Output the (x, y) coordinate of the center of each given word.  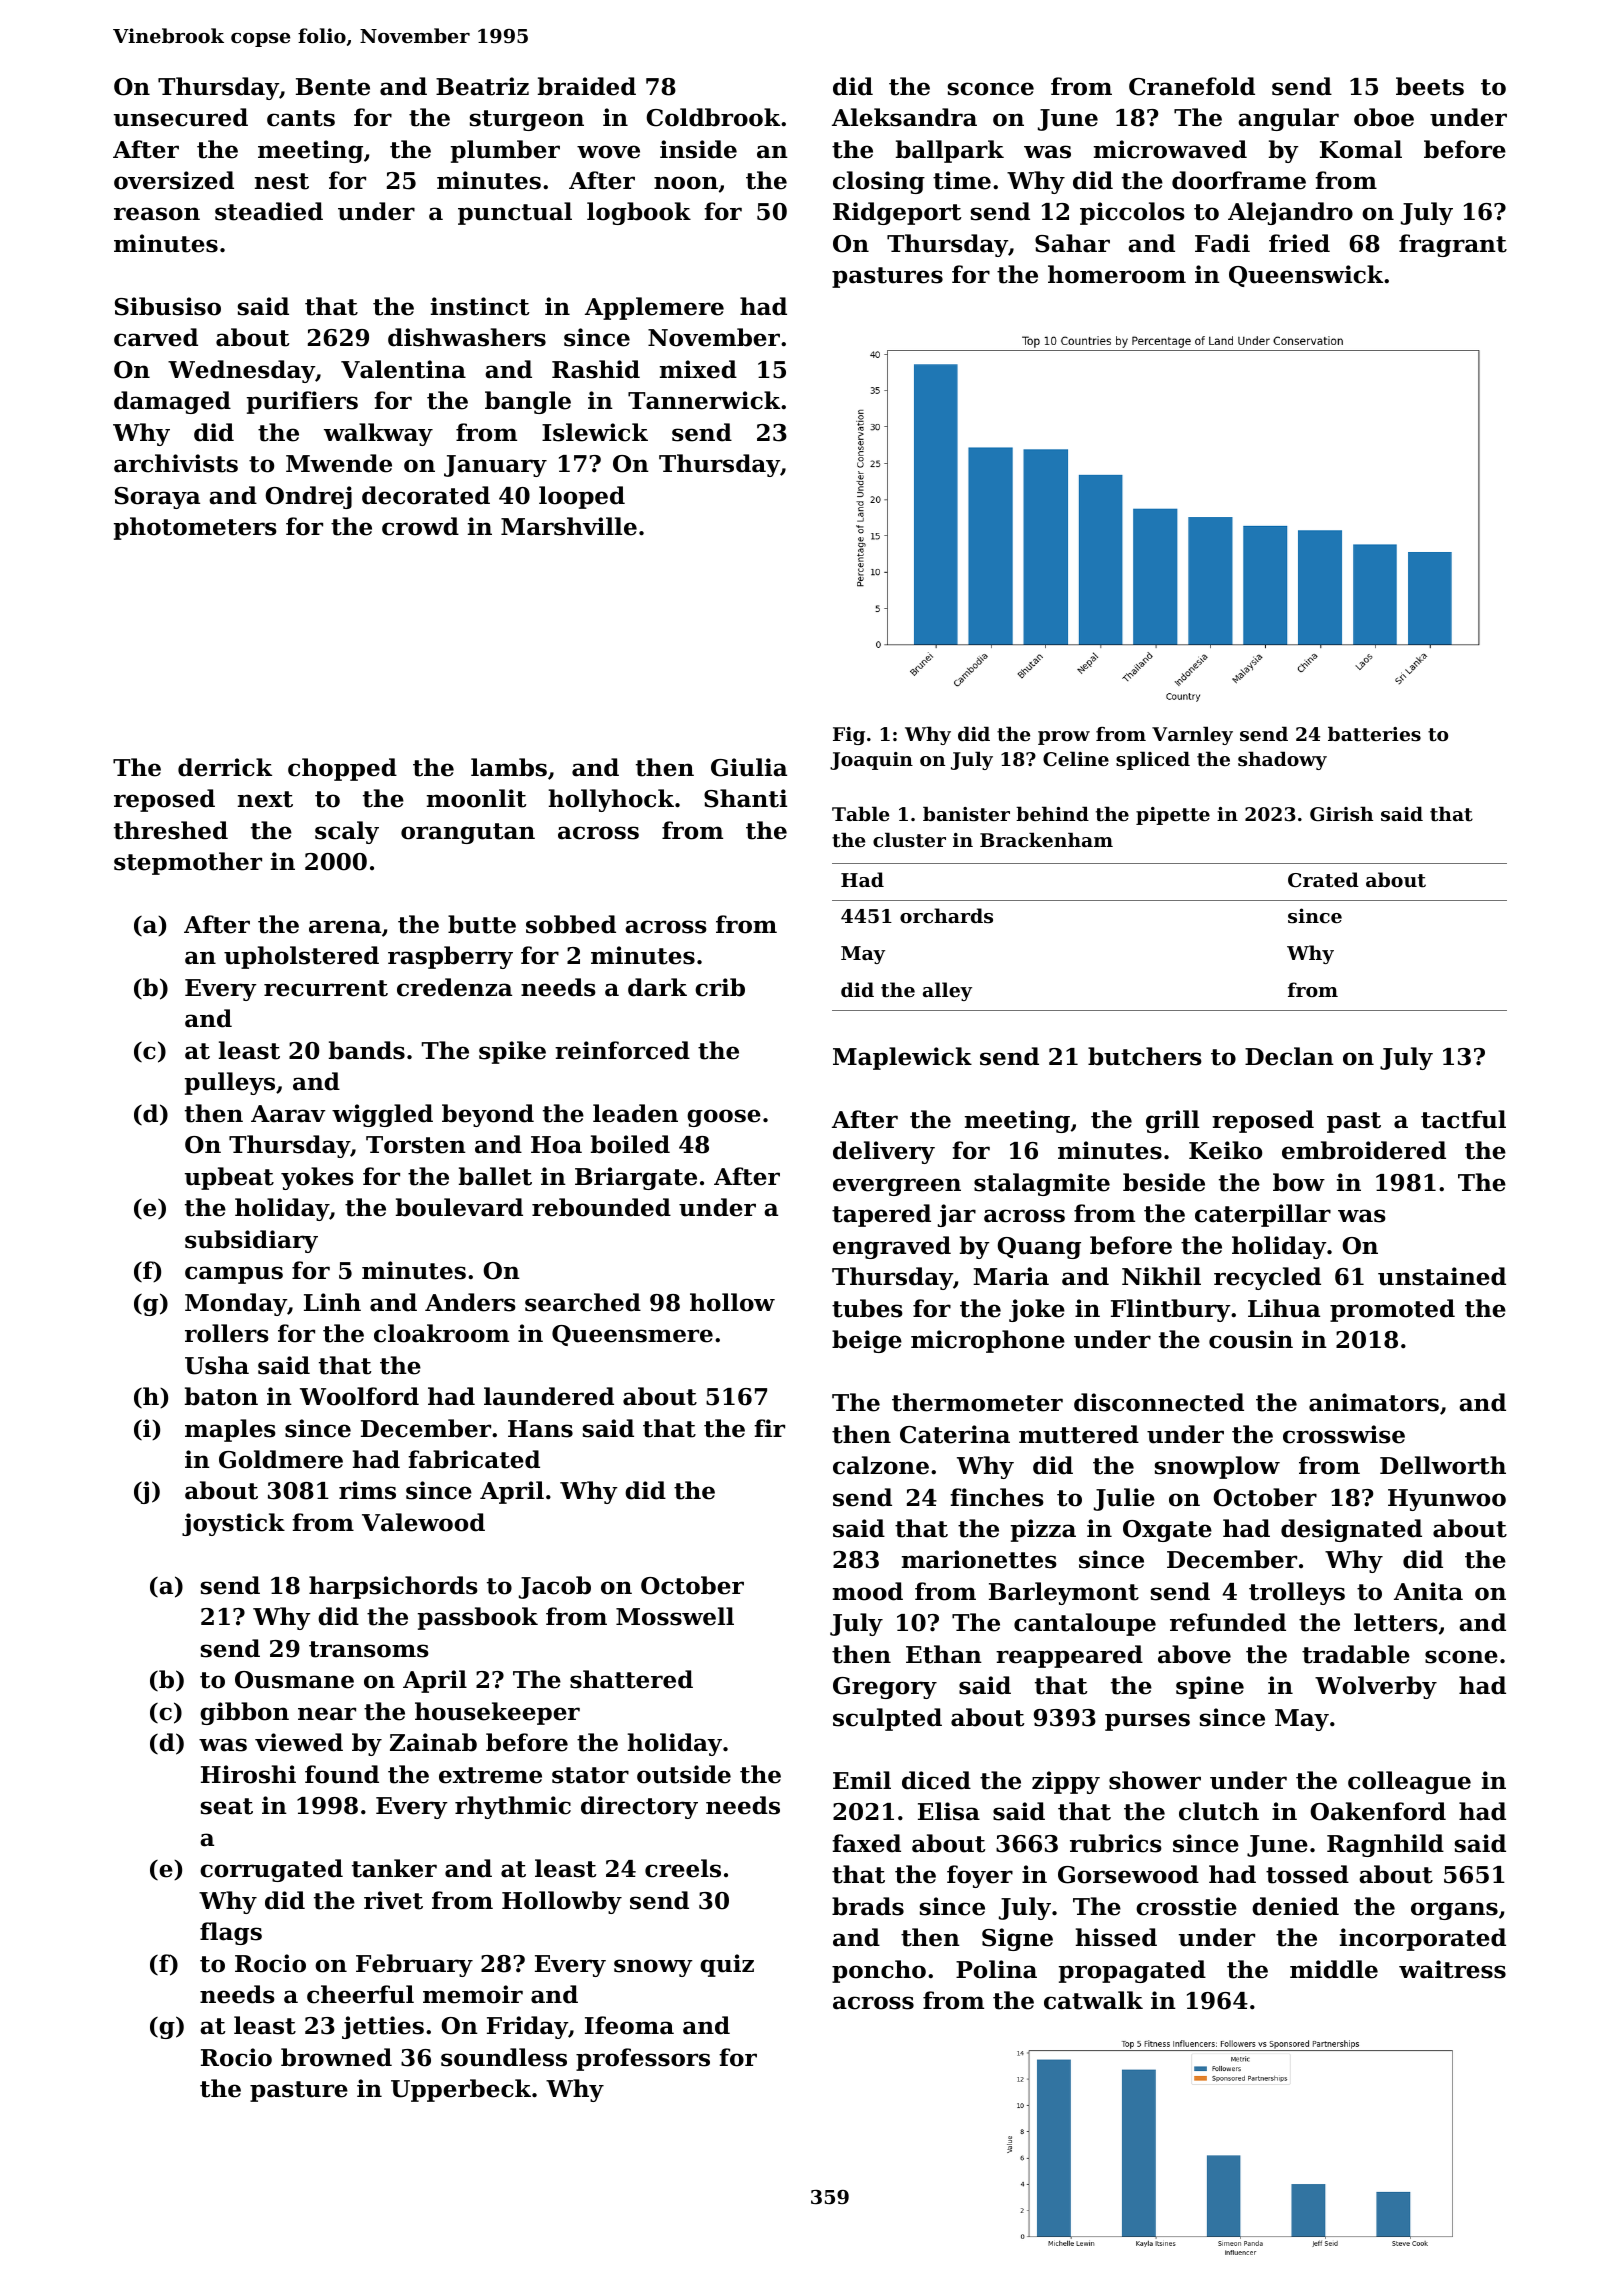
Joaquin (871, 761)
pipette (1173, 816)
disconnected (1159, 1402)
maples (230, 1430)
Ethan (944, 1654)
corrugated (271, 1870)
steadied (269, 211)
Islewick (595, 432)
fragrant (1453, 245)
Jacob (555, 1587)
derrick (225, 767)
